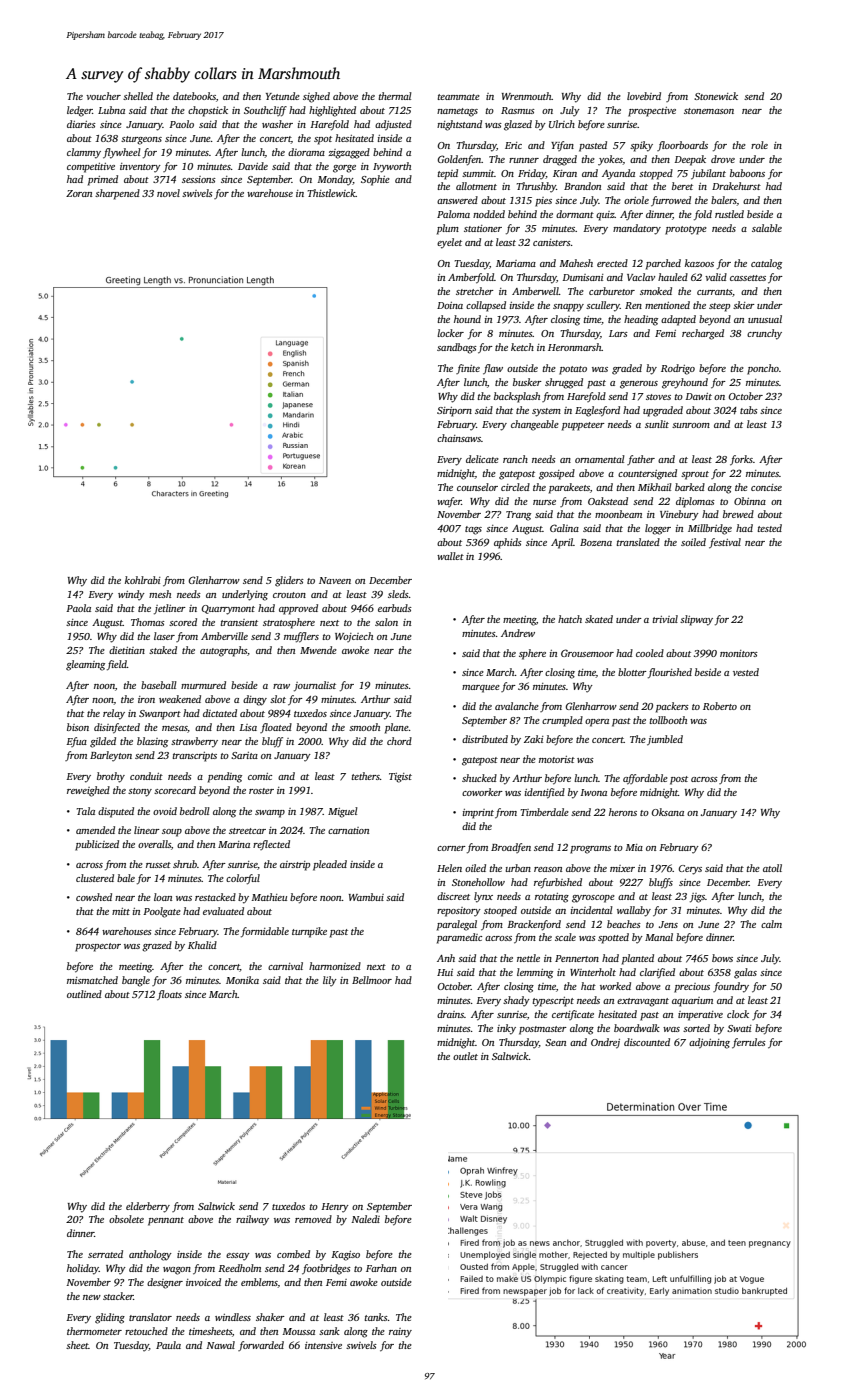 This image has width=849, height=1400. Describe the element at coordinates (479, 778) in the image. I see `shucked` at that location.
